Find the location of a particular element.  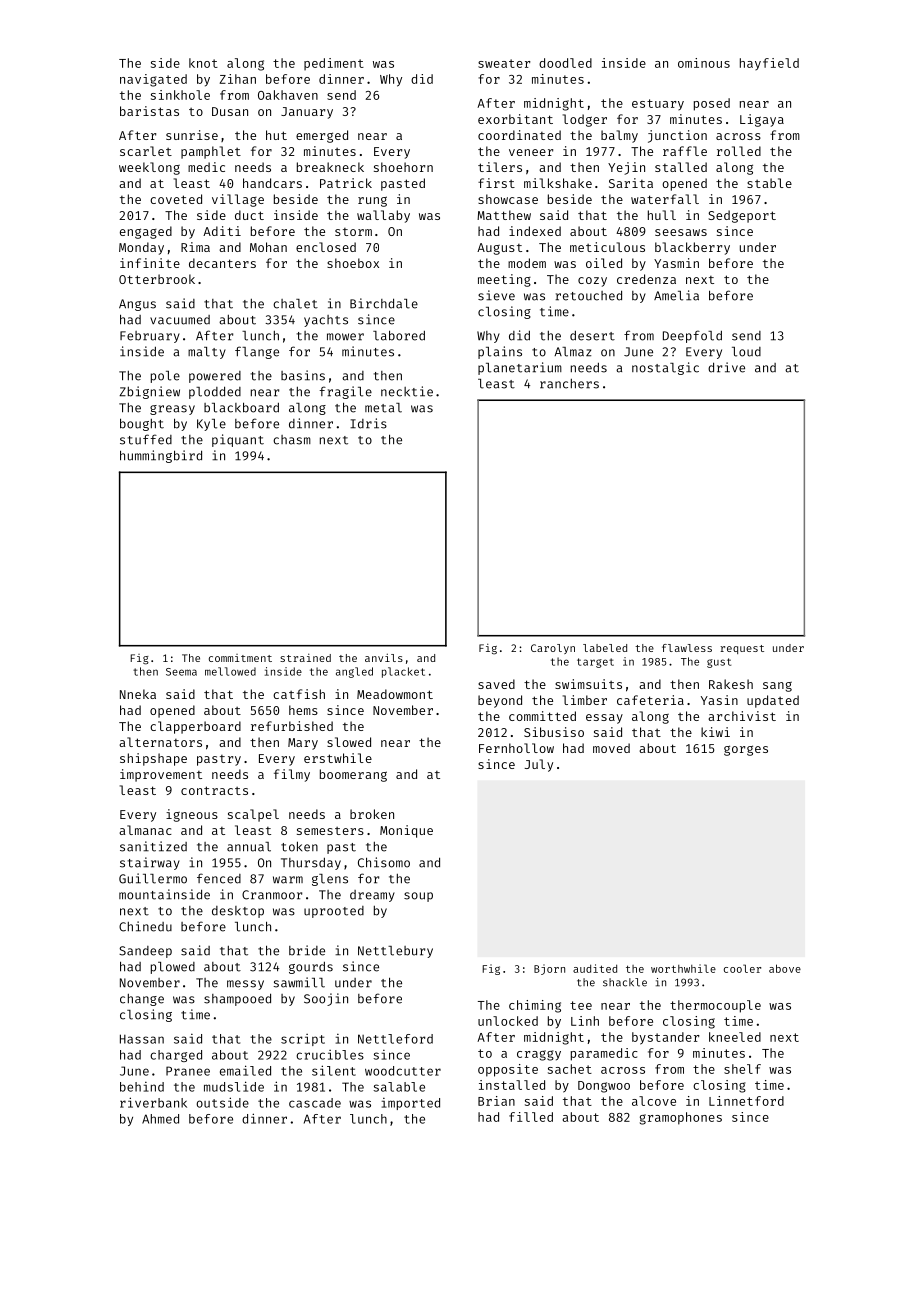

pediment is located at coordinates (334, 64).
